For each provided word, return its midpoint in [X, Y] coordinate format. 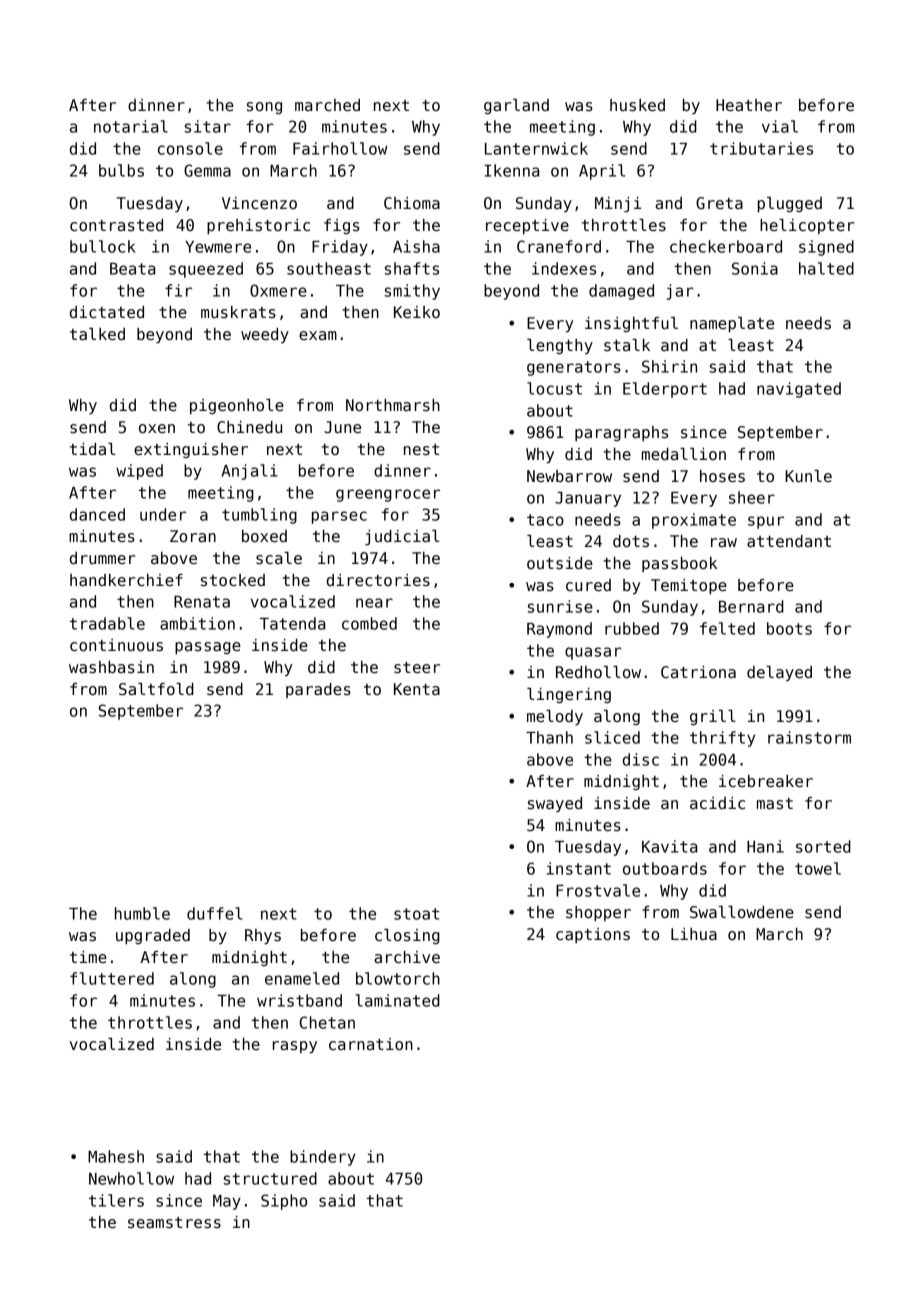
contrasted [116, 225]
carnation [371, 1044]
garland [516, 106]
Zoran [193, 536]
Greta [719, 203]
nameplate [732, 325]
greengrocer [388, 495]
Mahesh [116, 1156]
